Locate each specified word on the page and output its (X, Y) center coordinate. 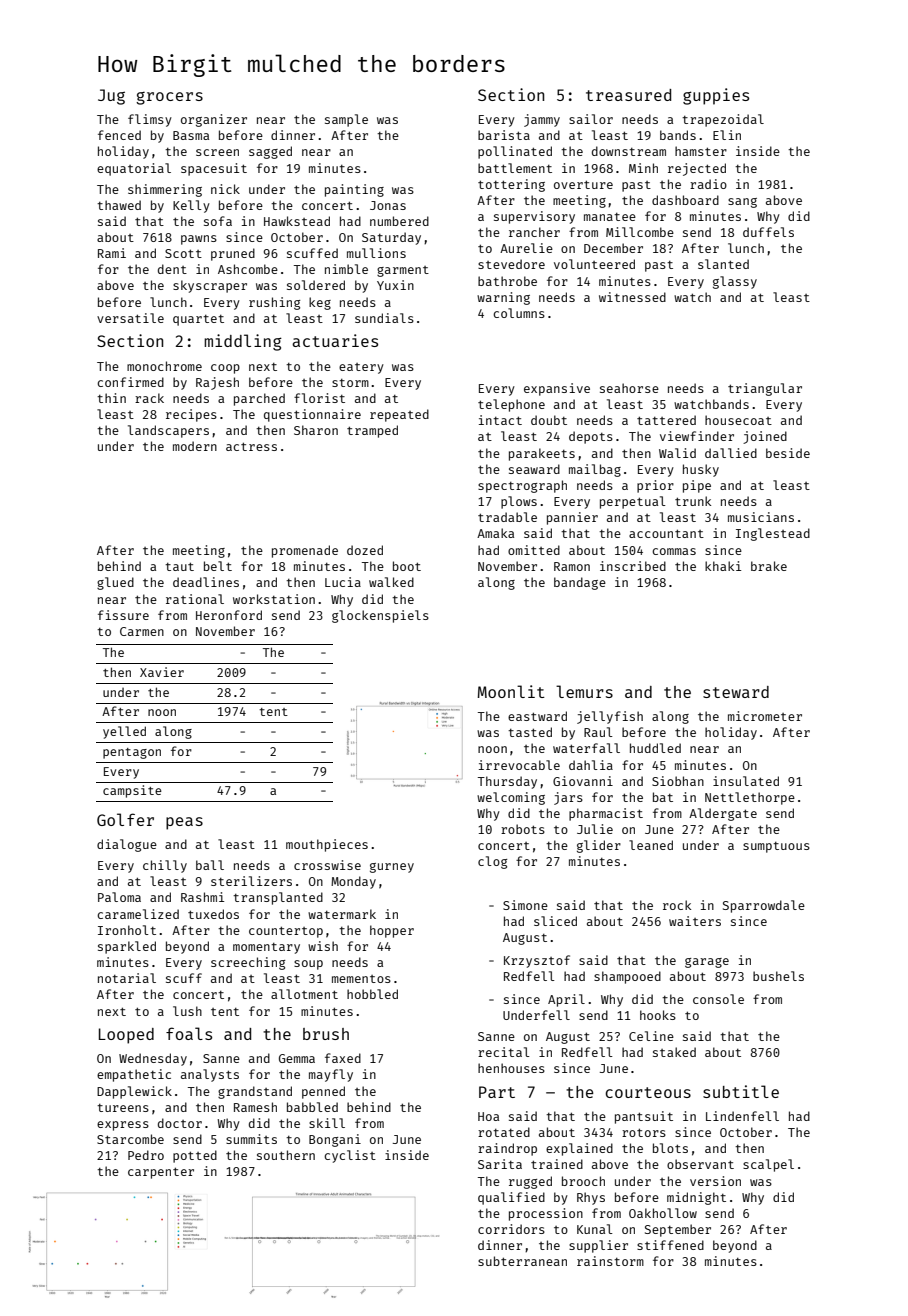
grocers (169, 98)
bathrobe (507, 281)
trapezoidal (723, 120)
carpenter (161, 1173)
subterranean (522, 1261)
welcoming (511, 798)
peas (184, 823)
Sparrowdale (764, 906)
